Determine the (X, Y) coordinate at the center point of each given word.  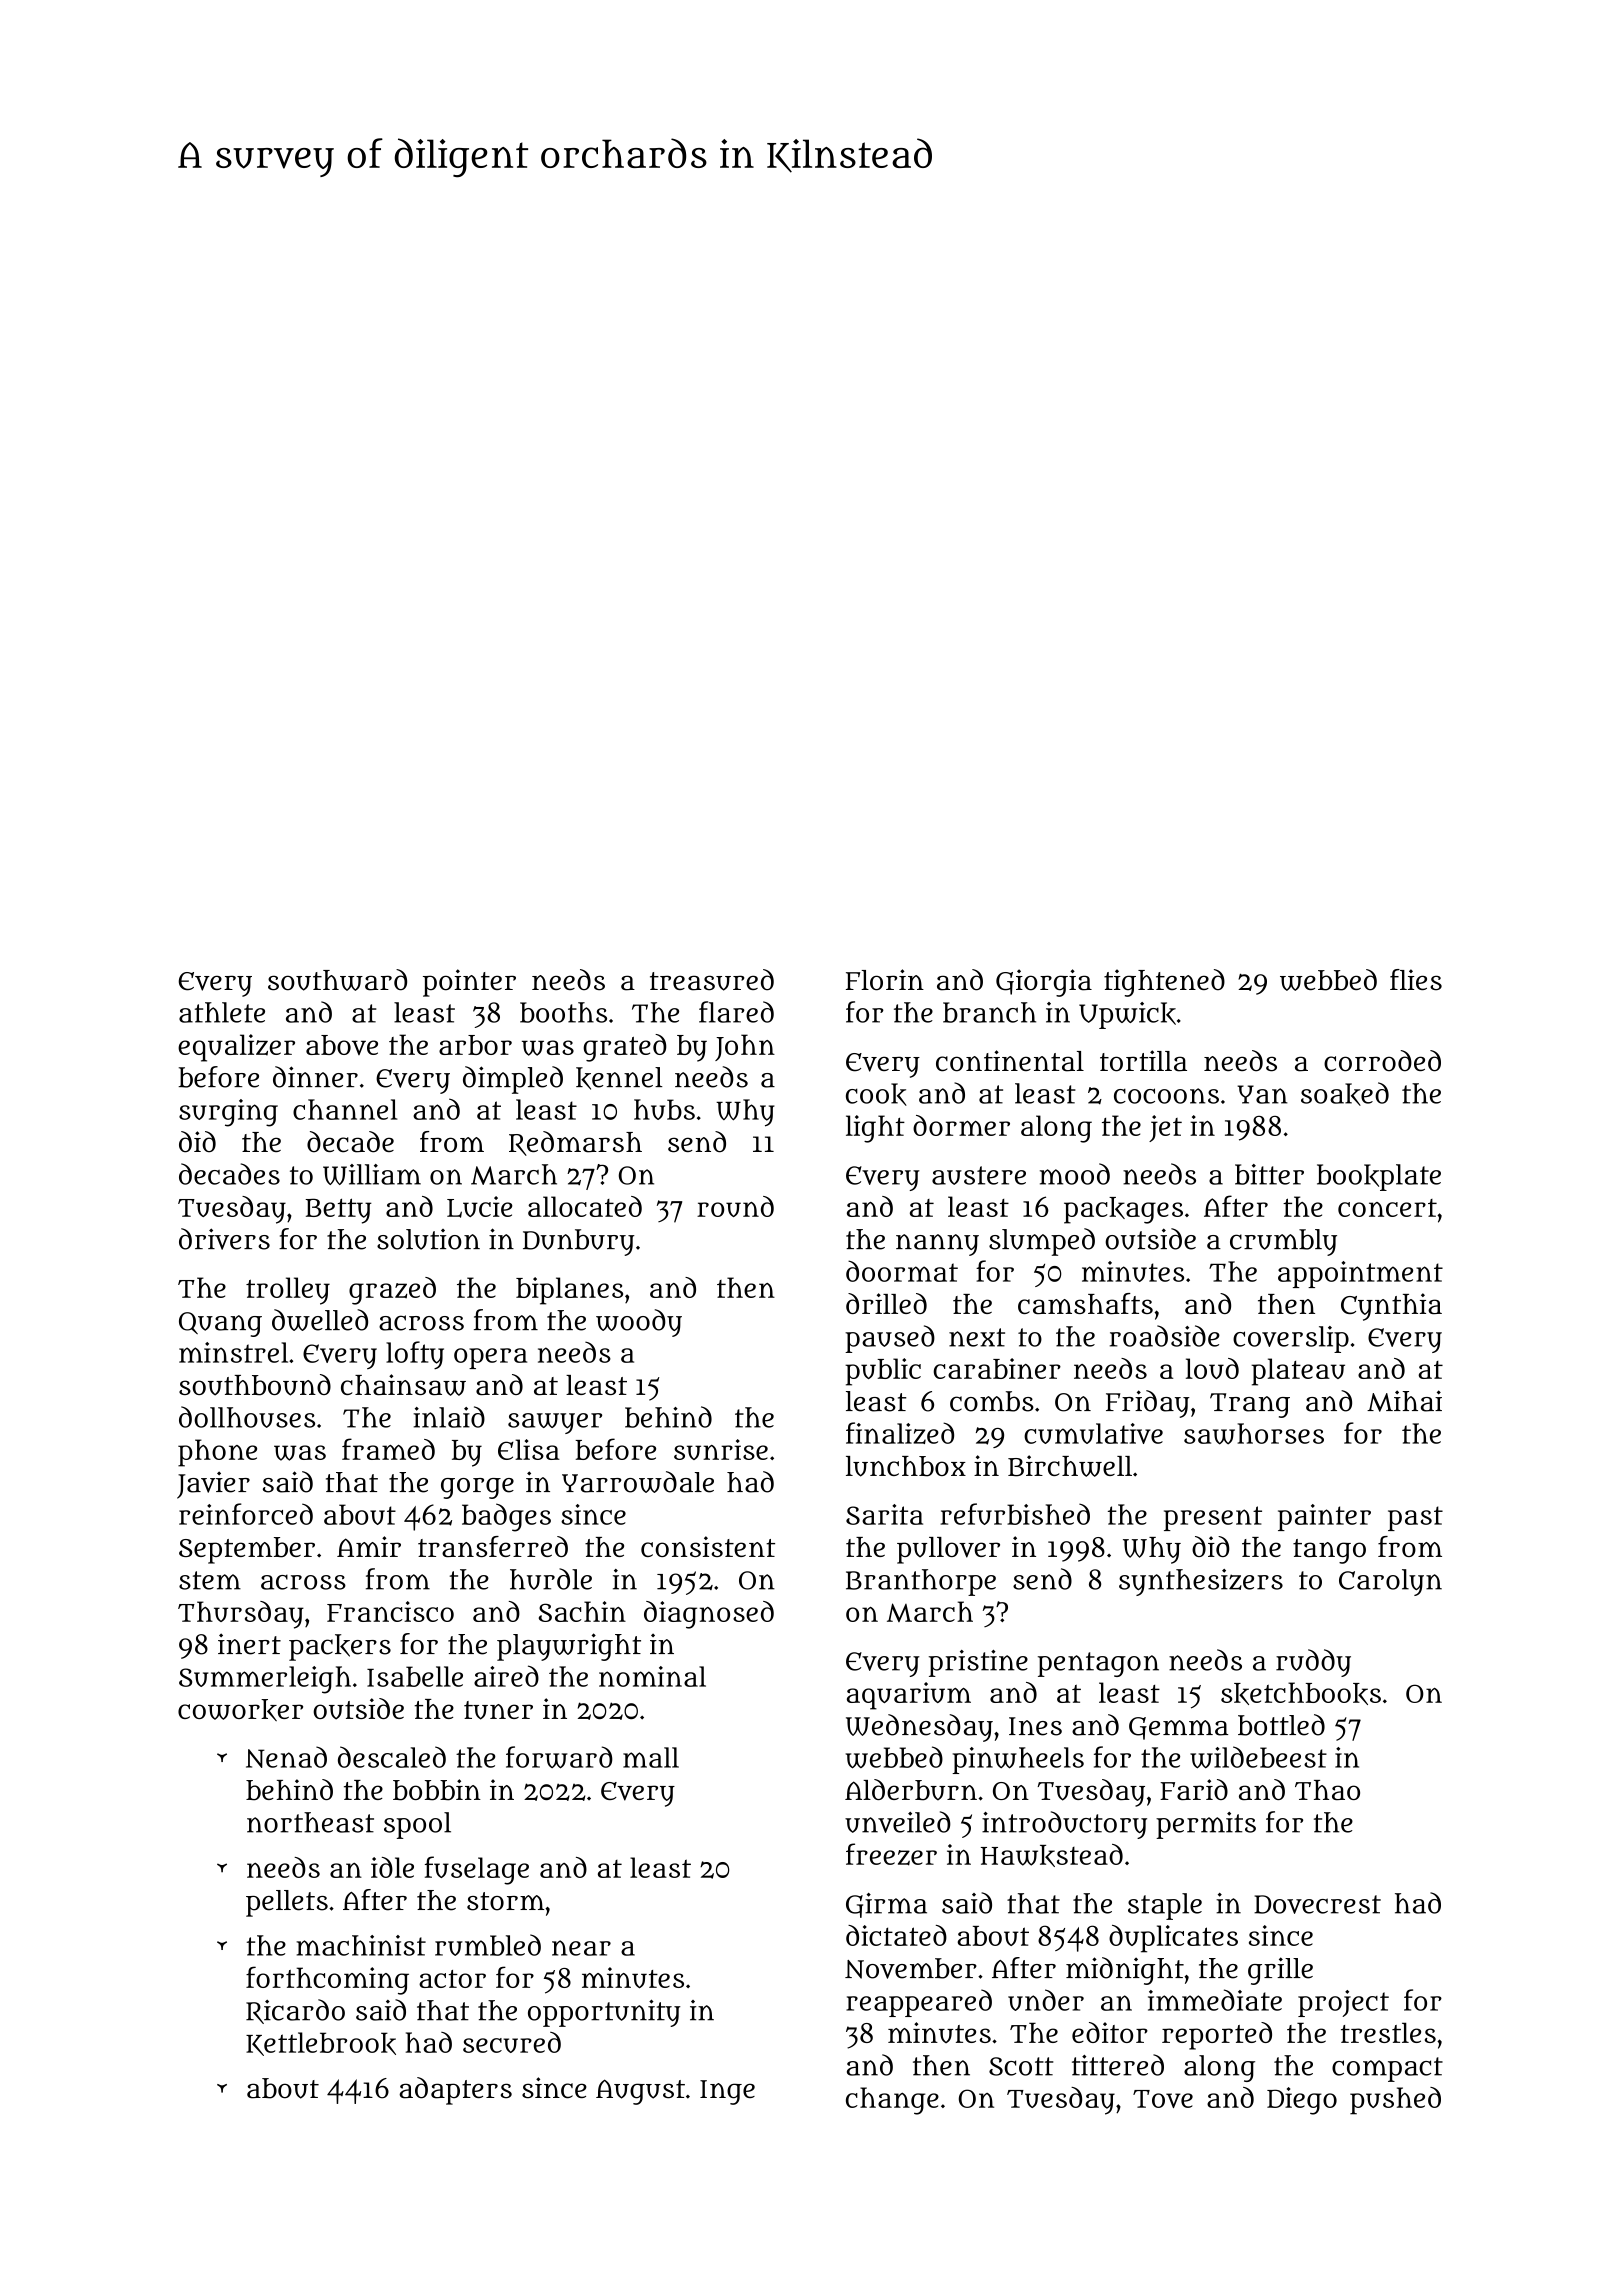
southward (337, 980)
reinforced (246, 1514)
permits (1206, 1825)
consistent (708, 1546)
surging (228, 1113)
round (735, 1206)
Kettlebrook (321, 2044)
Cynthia (1391, 1307)
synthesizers (1201, 1582)
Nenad (286, 1757)
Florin (885, 980)
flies (1416, 980)
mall (651, 1757)
